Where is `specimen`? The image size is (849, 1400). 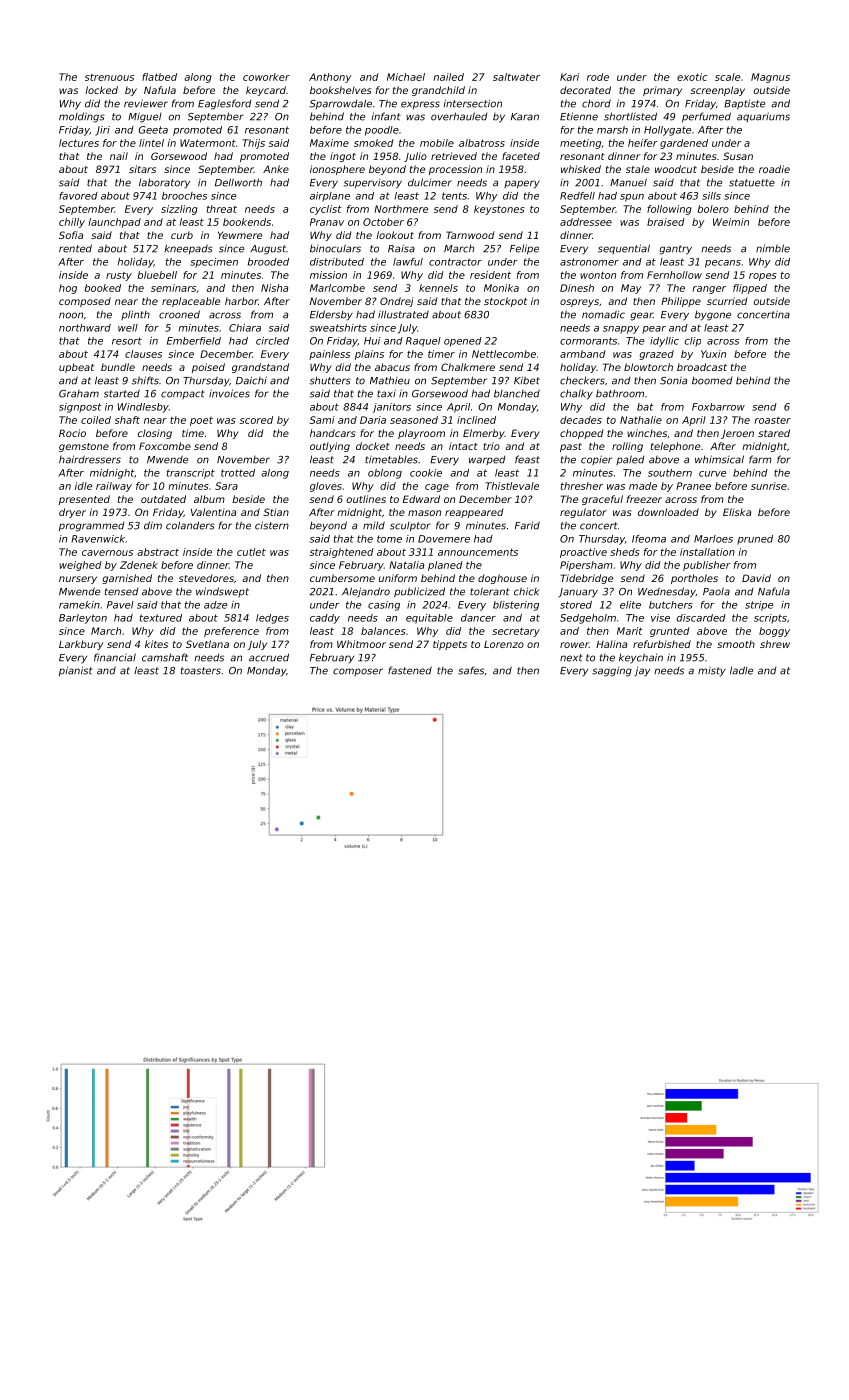
specimen is located at coordinates (214, 263).
